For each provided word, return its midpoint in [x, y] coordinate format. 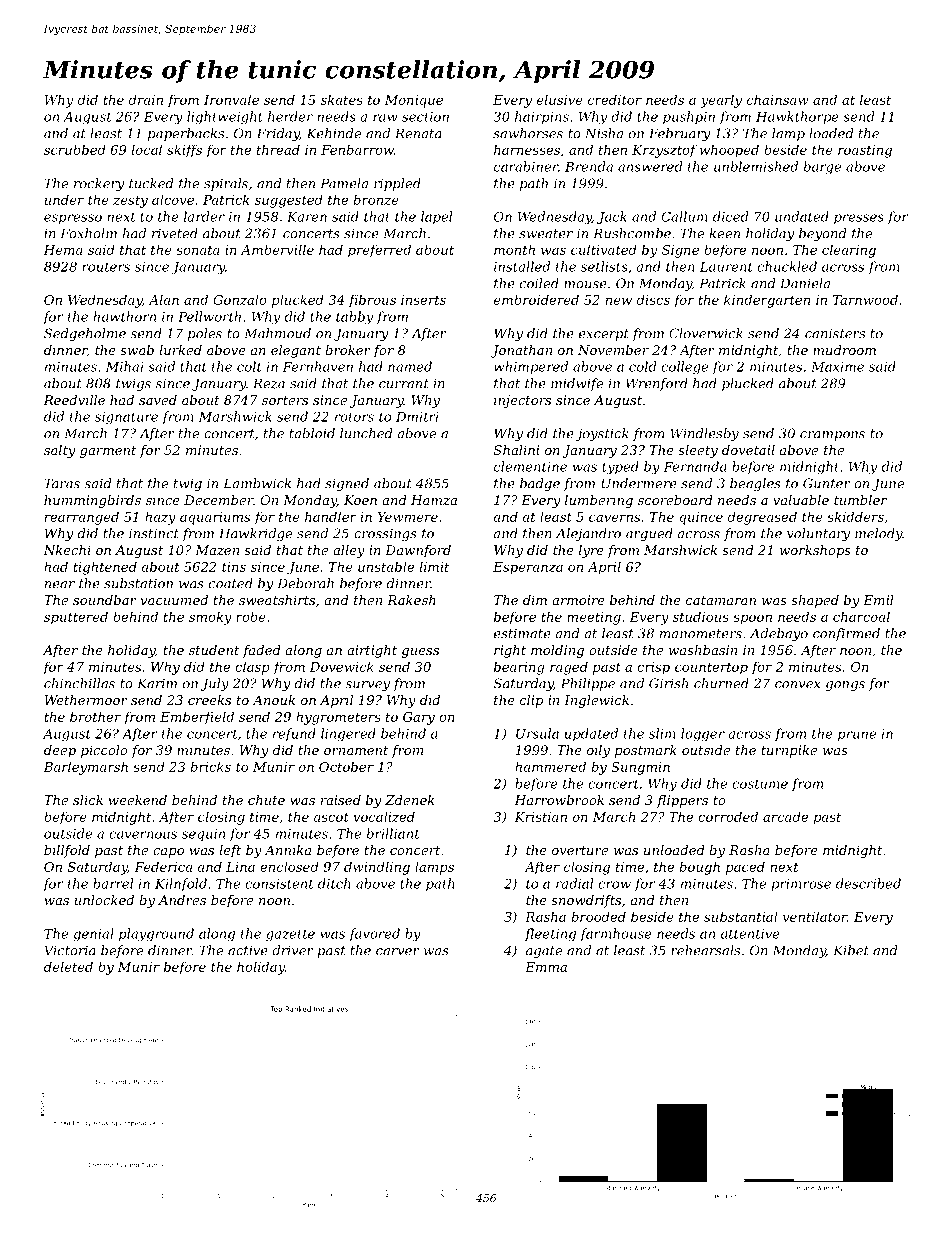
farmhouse [616, 934]
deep [60, 751]
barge [822, 167]
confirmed [846, 634]
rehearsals [705, 950]
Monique [413, 101]
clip [531, 701]
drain [146, 99]
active [248, 950]
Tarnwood [865, 299]
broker [348, 350]
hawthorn [124, 316]
